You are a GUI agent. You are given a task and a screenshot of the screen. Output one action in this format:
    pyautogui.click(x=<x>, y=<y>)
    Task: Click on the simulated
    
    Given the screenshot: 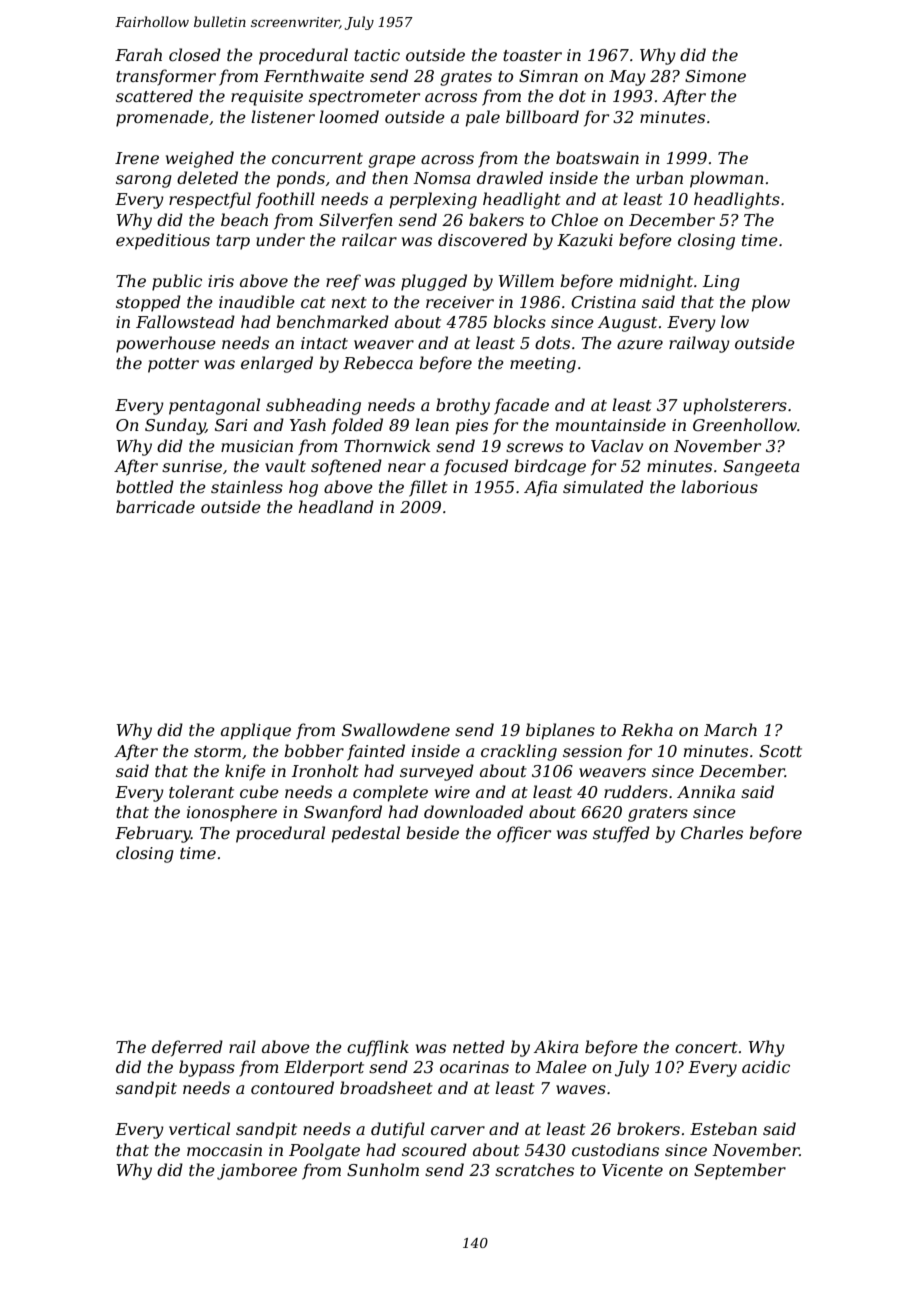 What is the action you would take?
    pyautogui.click(x=603, y=486)
